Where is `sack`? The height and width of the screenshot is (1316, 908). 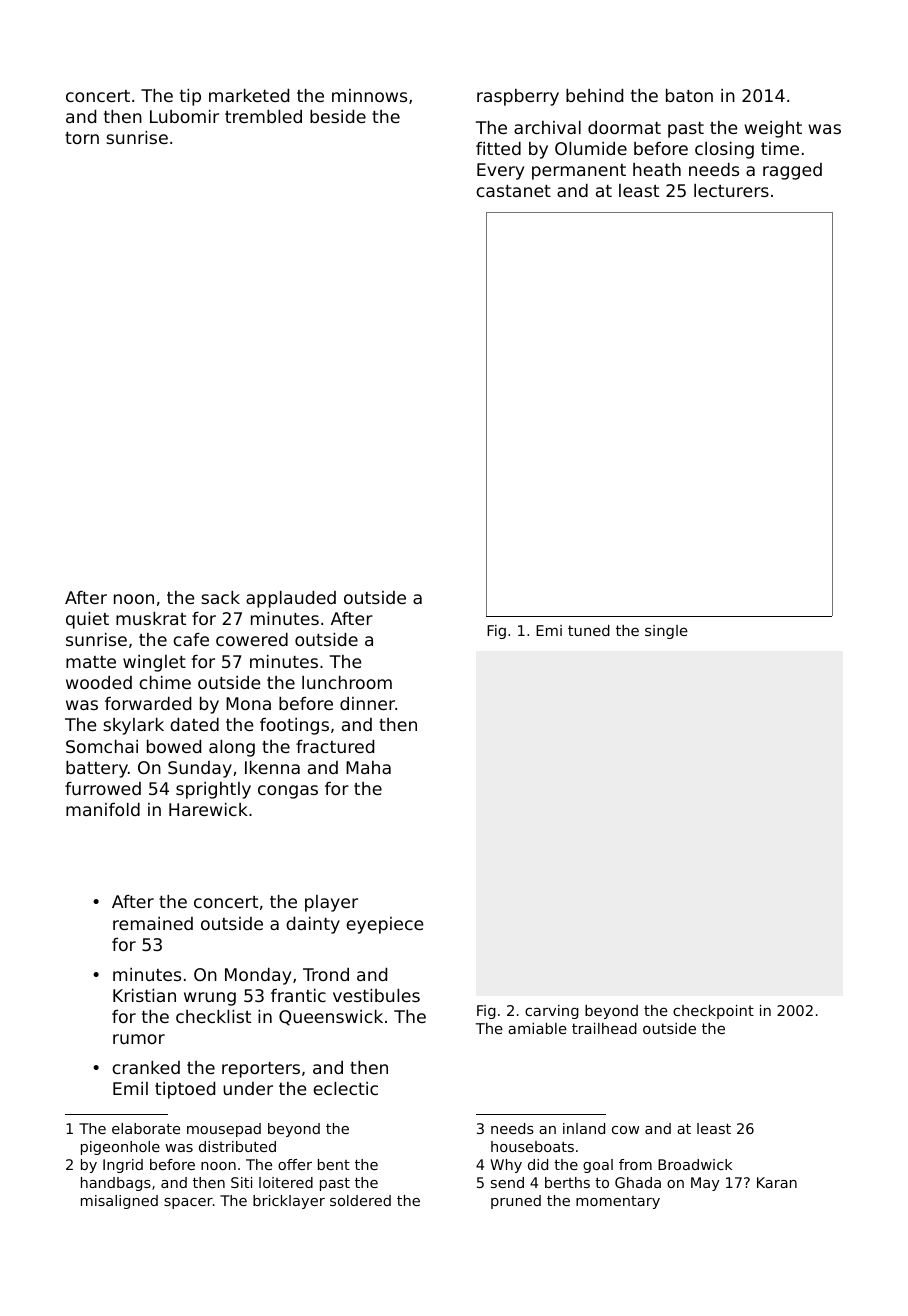
sack is located at coordinates (220, 597).
